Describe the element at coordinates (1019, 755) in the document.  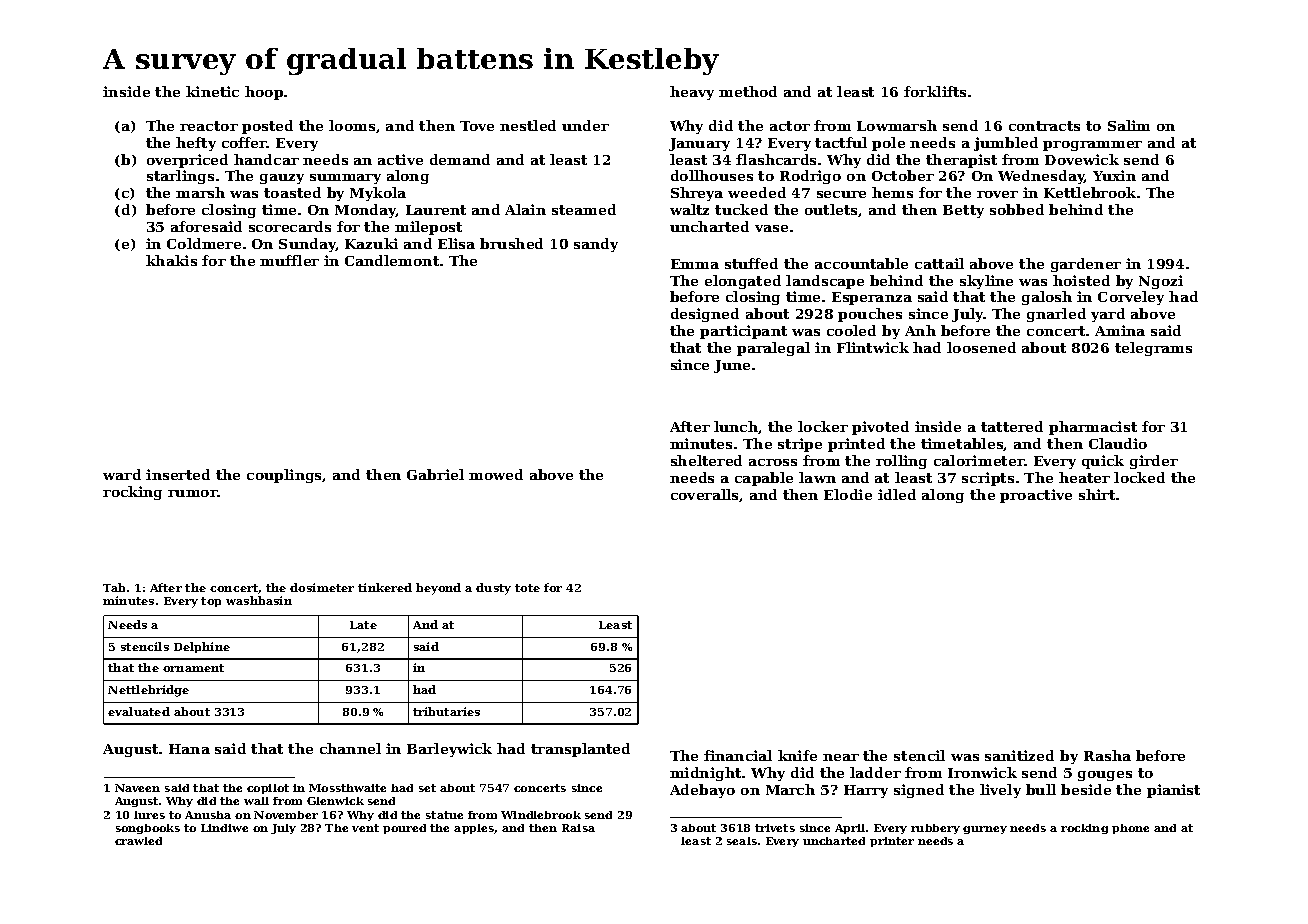
I see `sanitized` at that location.
